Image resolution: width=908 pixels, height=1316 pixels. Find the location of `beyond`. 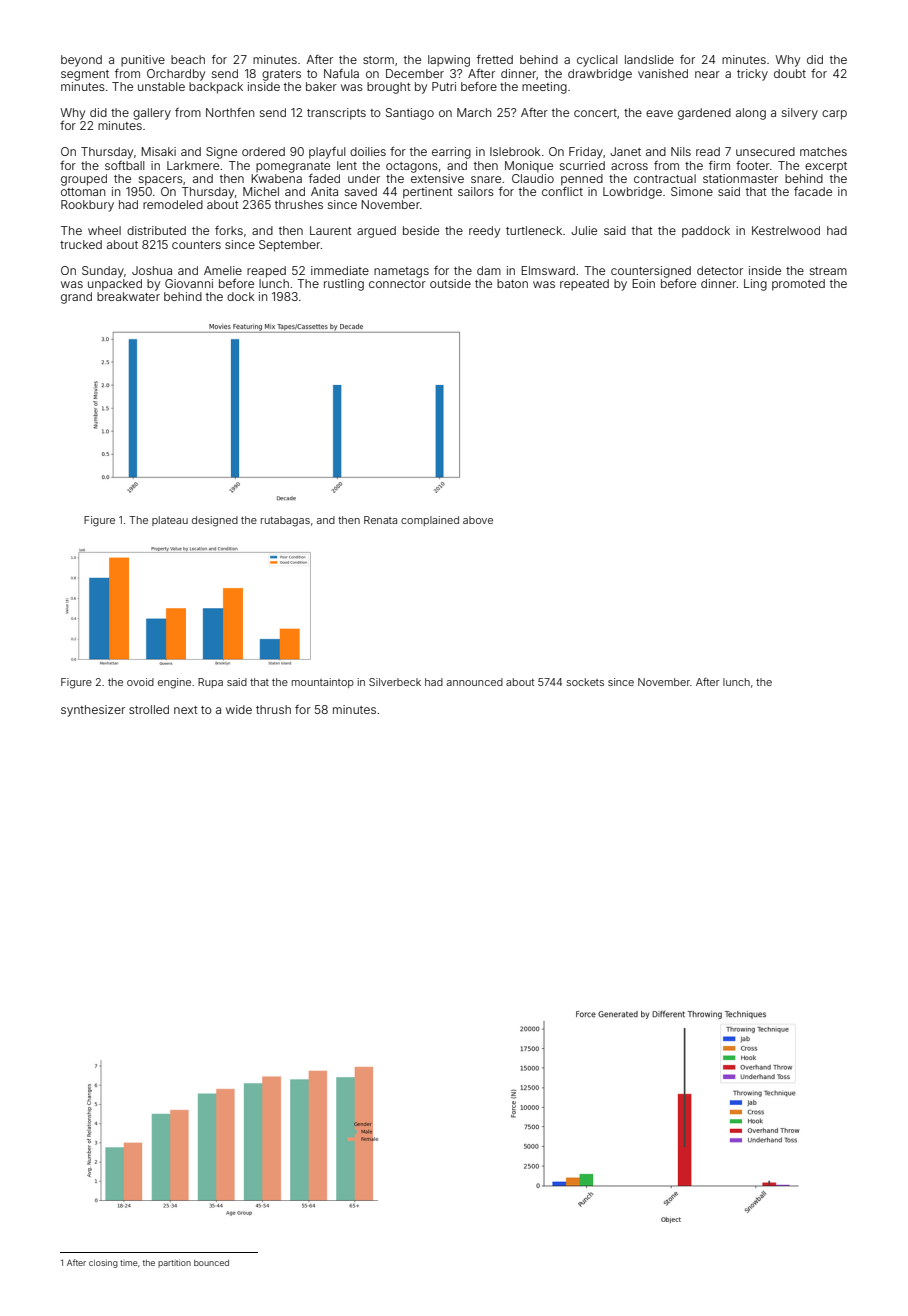

beyond is located at coordinates (81, 61).
